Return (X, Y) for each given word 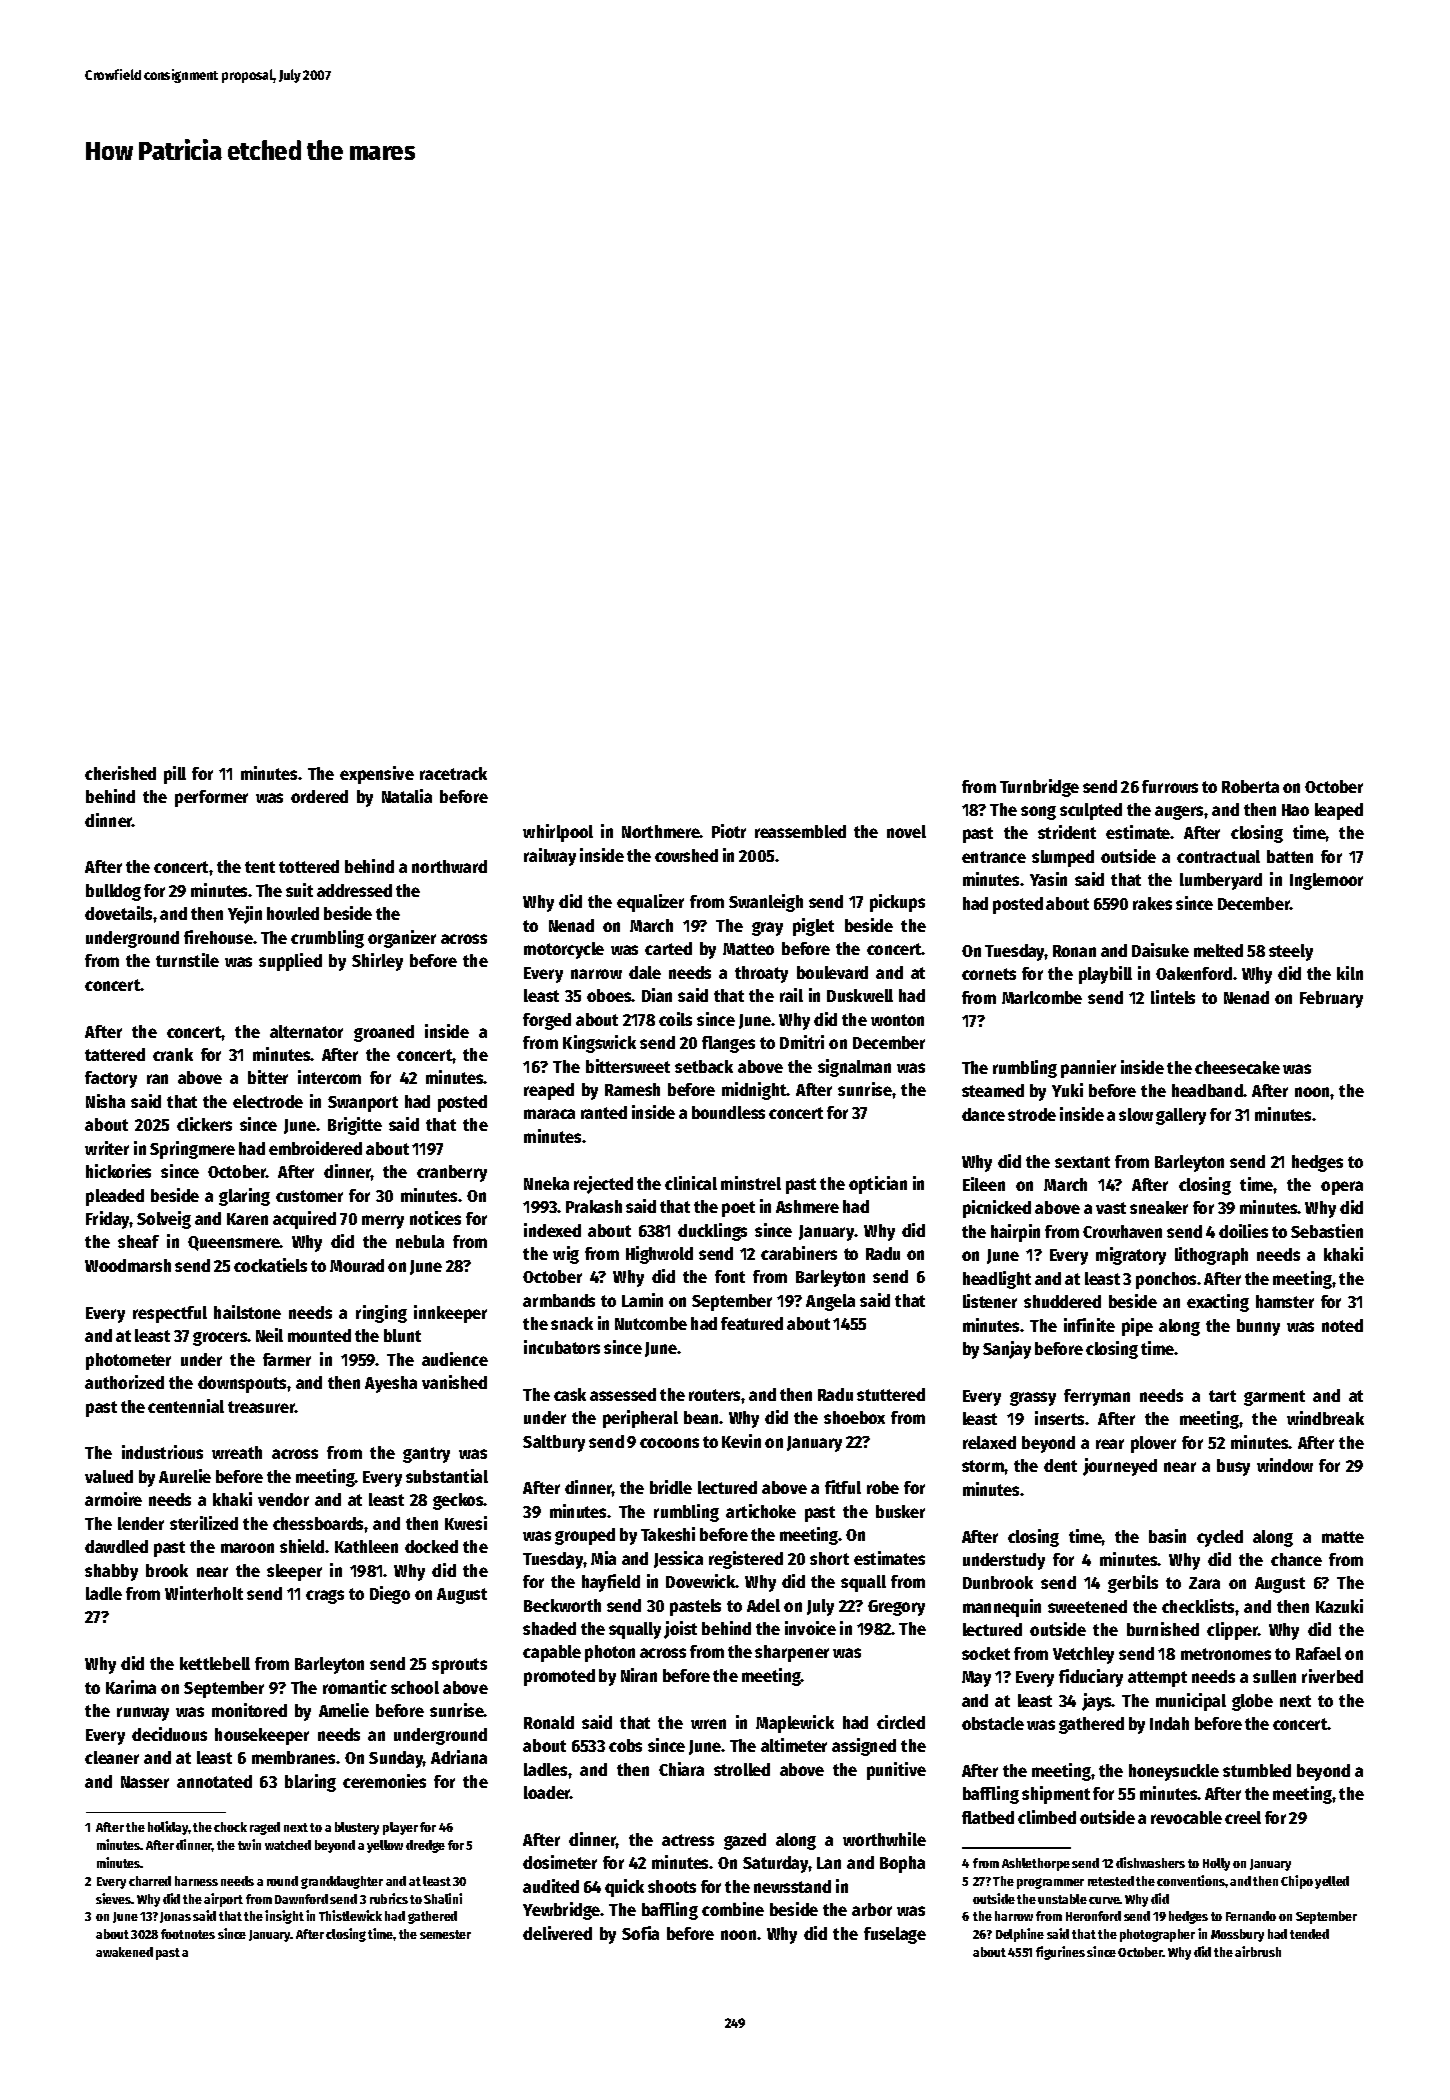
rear (1110, 1444)
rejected (603, 1185)
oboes (609, 995)
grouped (585, 1536)
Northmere (661, 831)
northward (449, 866)
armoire (113, 1499)
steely (1291, 952)
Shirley (377, 962)
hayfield (611, 1583)
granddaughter (342, 1882)
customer (309, 1196)
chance (1296, 1559)
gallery (1181, 1116)
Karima (131, 1687)
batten (1290, 856)
